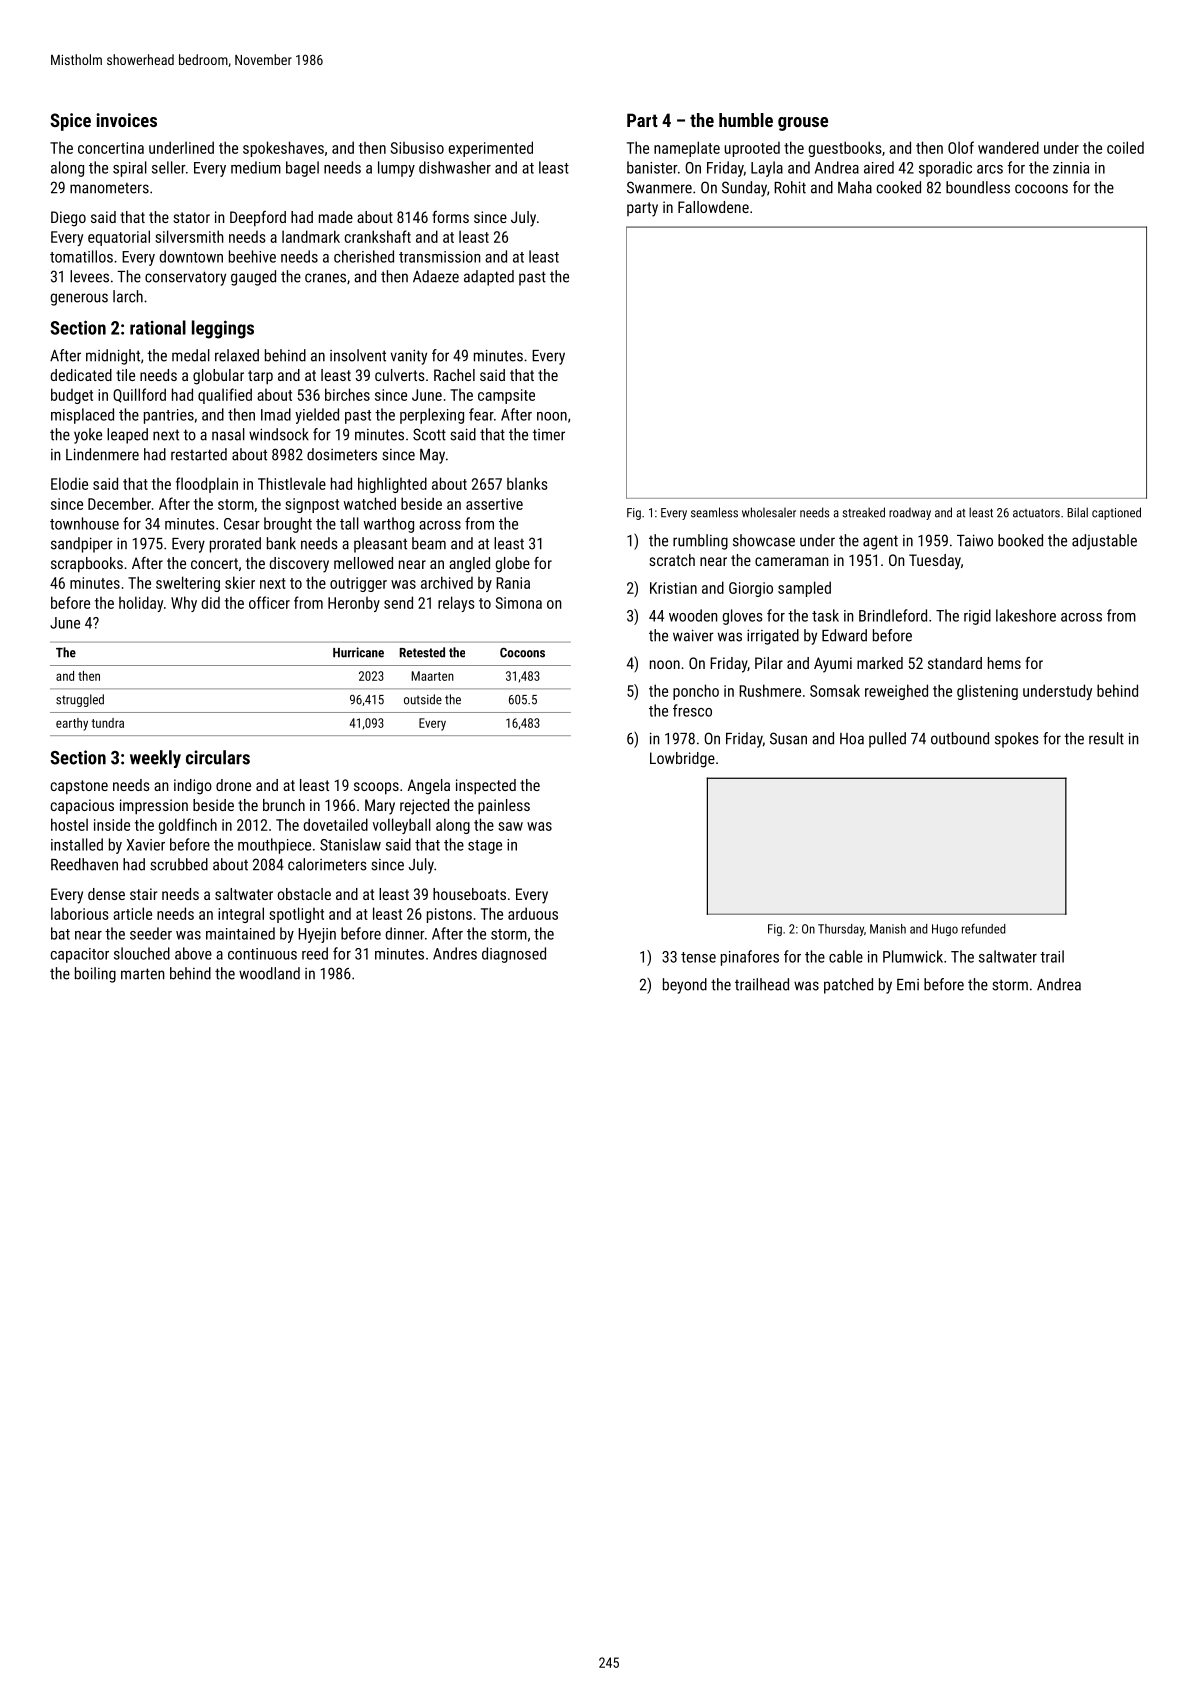  What do you see at coordinates (1008, 147) in the document?
I see `wandered` at bounding box center [1008, 147].
